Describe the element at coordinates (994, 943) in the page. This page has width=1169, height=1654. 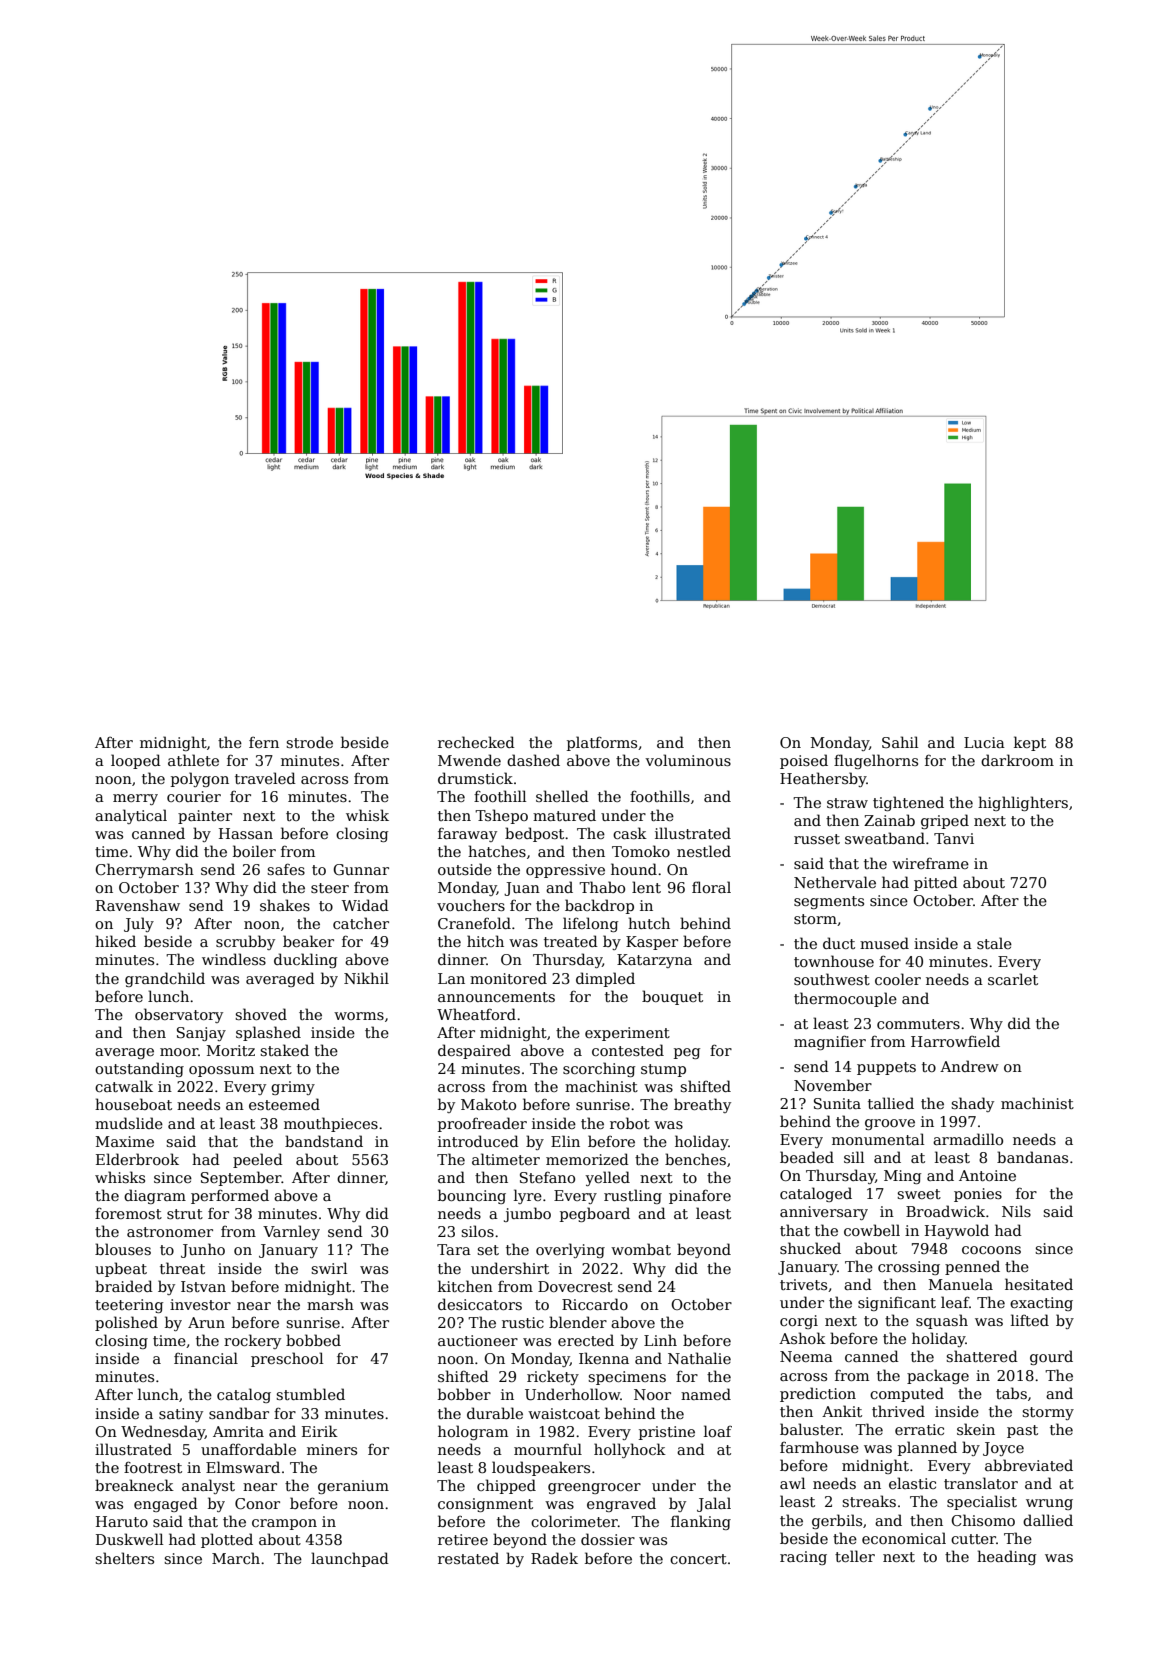
I see `stale` at that location.
